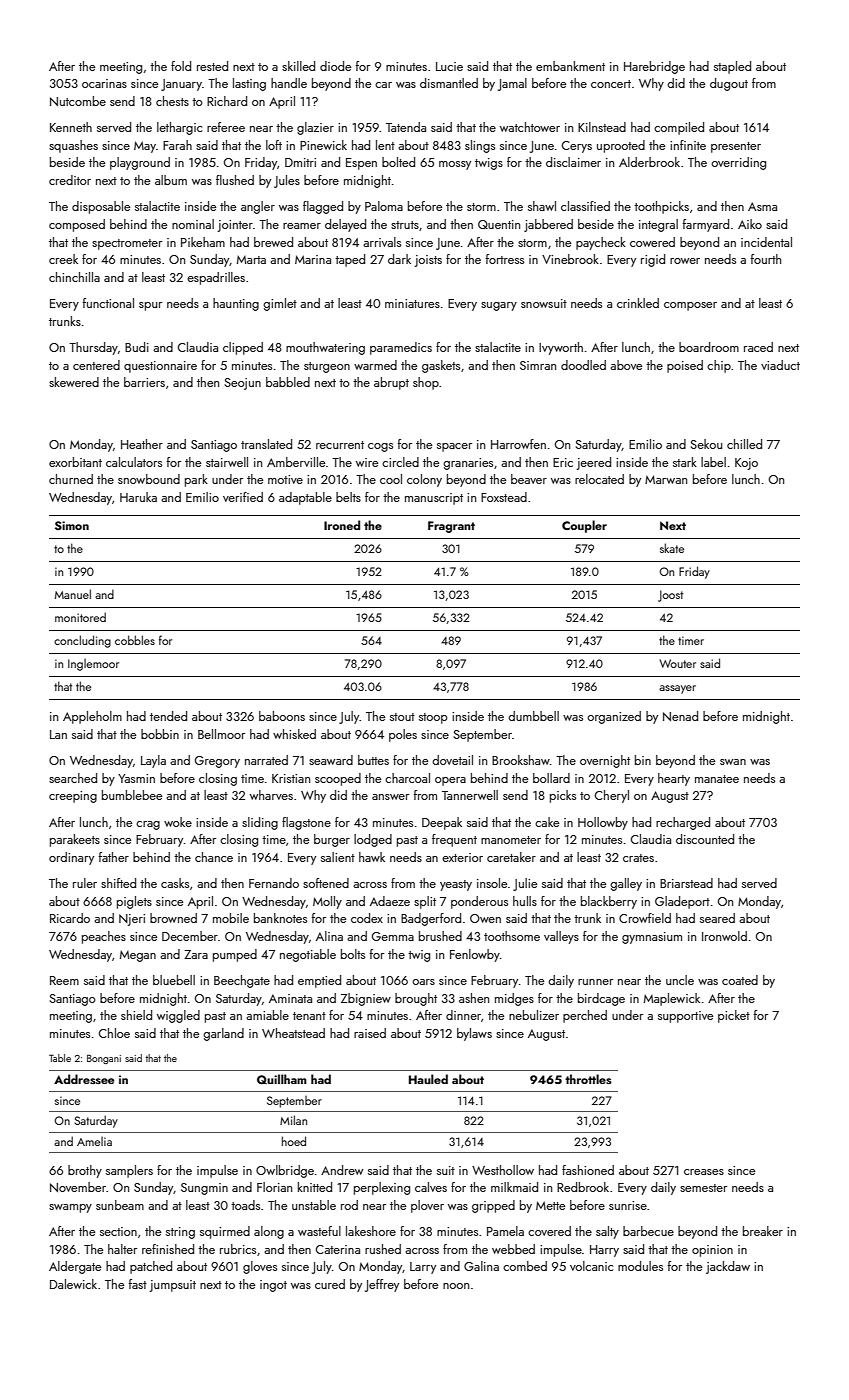 The height and width of the screenshot is (1400, 849). What do you see at coordinates (64, 980) in the screenshot?
I see `Reem` at bounding box center [64, 980].
